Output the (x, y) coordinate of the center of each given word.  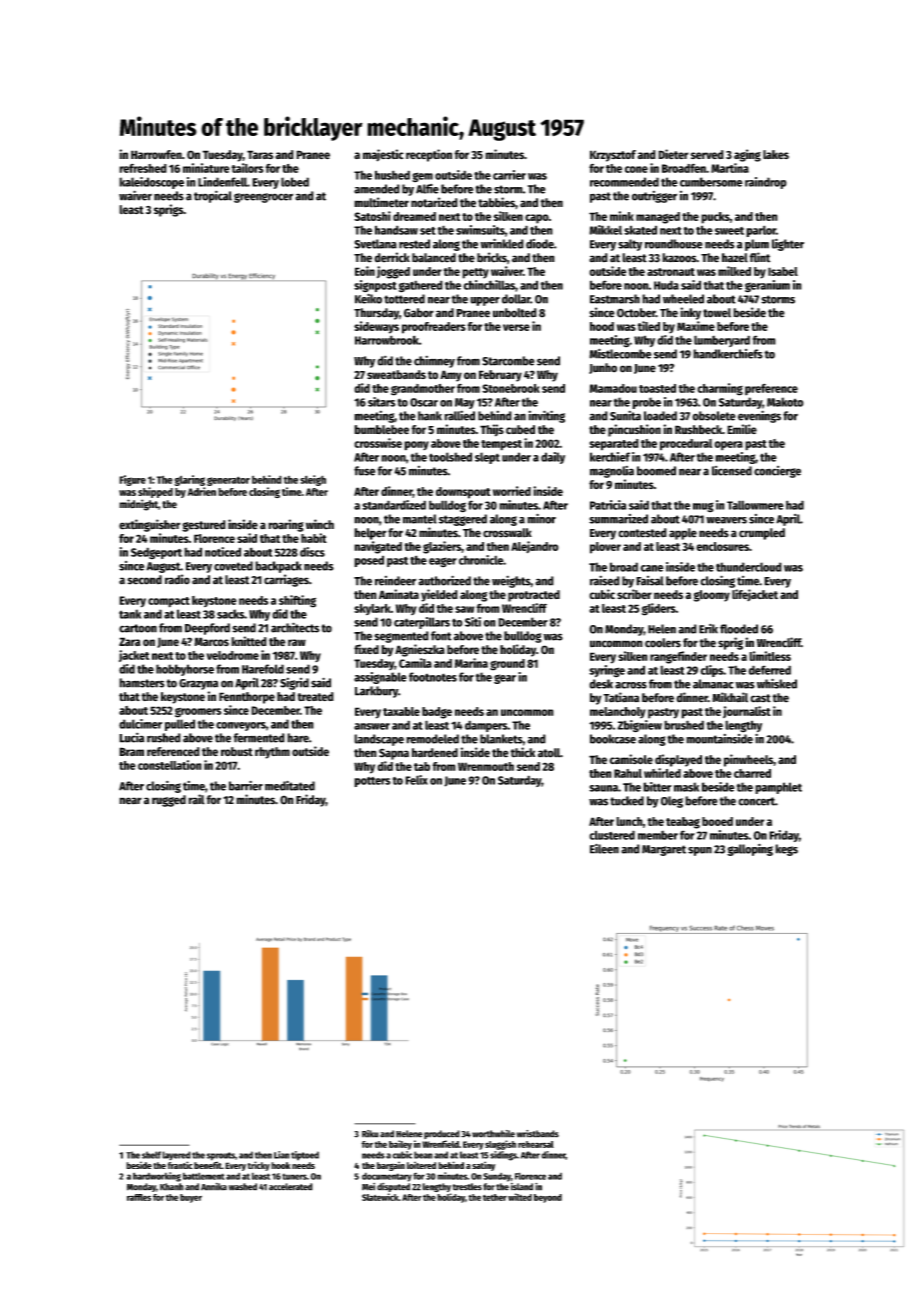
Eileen (604, 848)
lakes (776, 154)
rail (196, 799)
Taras (260, 155)
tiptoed (305, 1156)
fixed (366, 649)
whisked (777, 683)
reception (429, 155)
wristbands (538, 1134)
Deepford (207, 629)
